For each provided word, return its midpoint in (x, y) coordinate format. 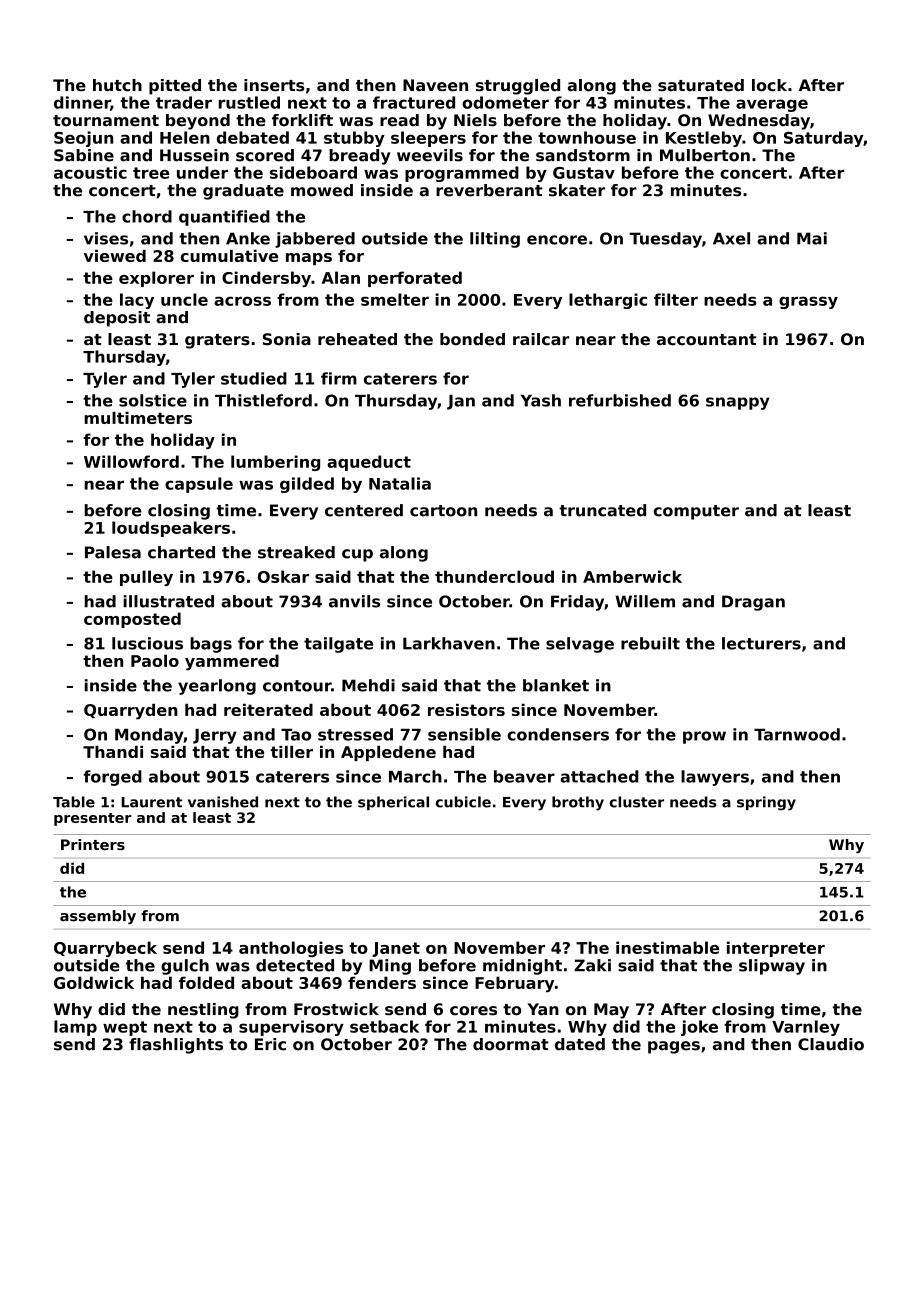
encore (557, 240)
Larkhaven (449, 643)
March (415, 776)
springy (766, 803)
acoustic (90, 172)
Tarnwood (797, 734)
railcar (541, 339)
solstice (153, 400)
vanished (223, 802)
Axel (731, 238)
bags (211, 645)
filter (676, 299)
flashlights (176, 1046)
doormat (511, 1044)
